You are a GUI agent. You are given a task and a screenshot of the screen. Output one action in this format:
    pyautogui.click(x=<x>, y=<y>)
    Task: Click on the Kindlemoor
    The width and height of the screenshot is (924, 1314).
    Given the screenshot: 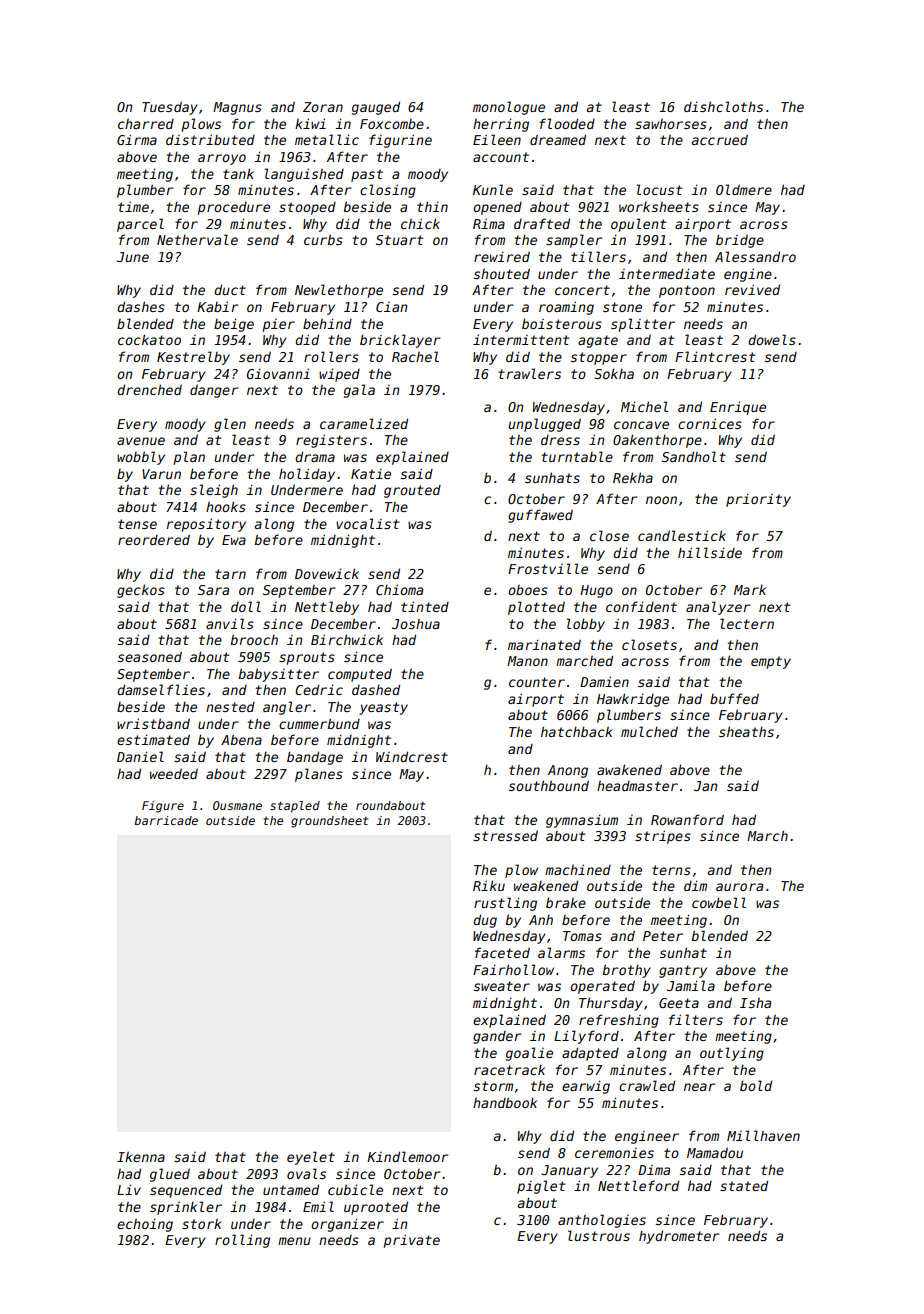 What is the action you would take?
    pyautogui.click(x=408, y=1156)
